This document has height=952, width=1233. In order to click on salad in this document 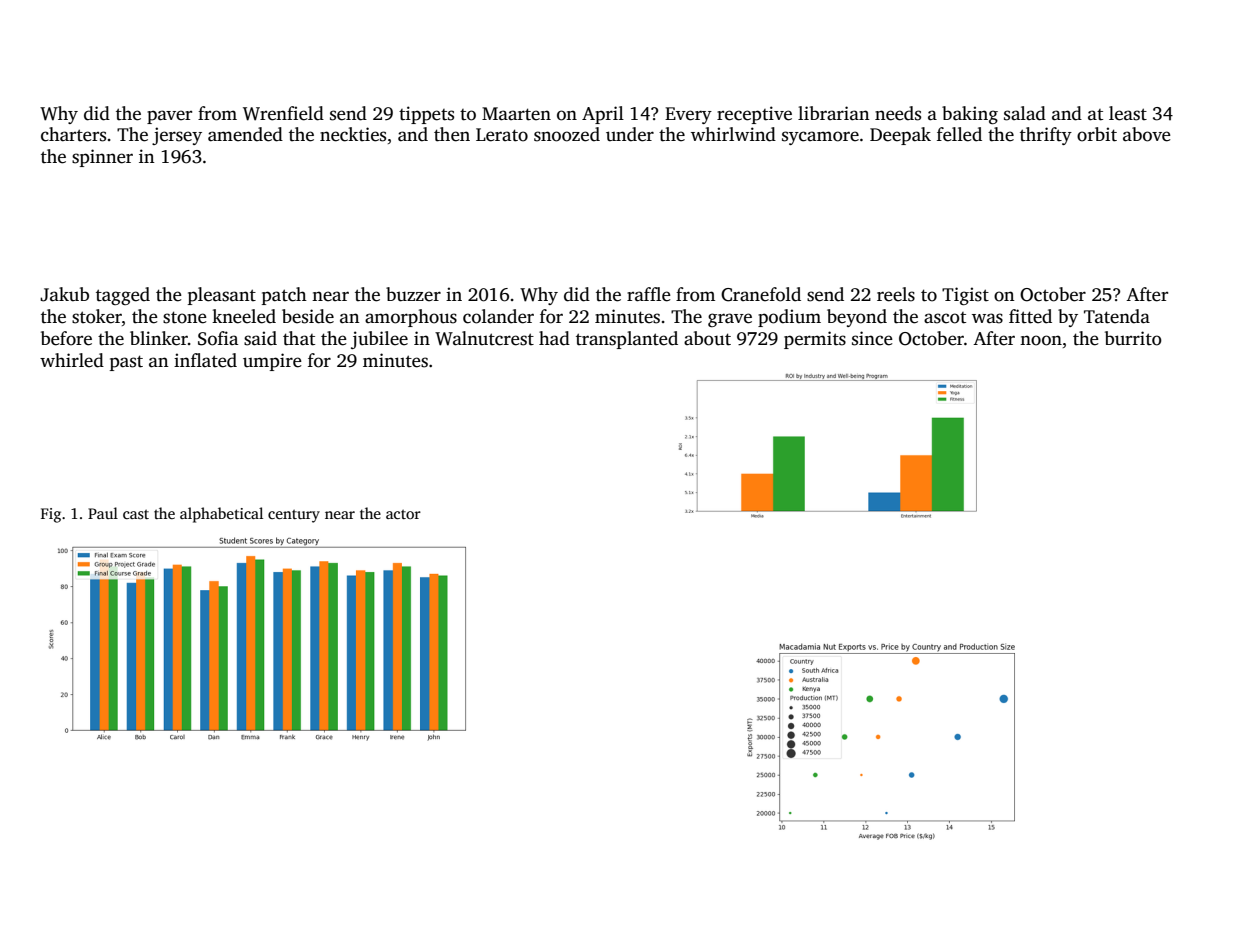, I will do `click(1025, 113)`.
